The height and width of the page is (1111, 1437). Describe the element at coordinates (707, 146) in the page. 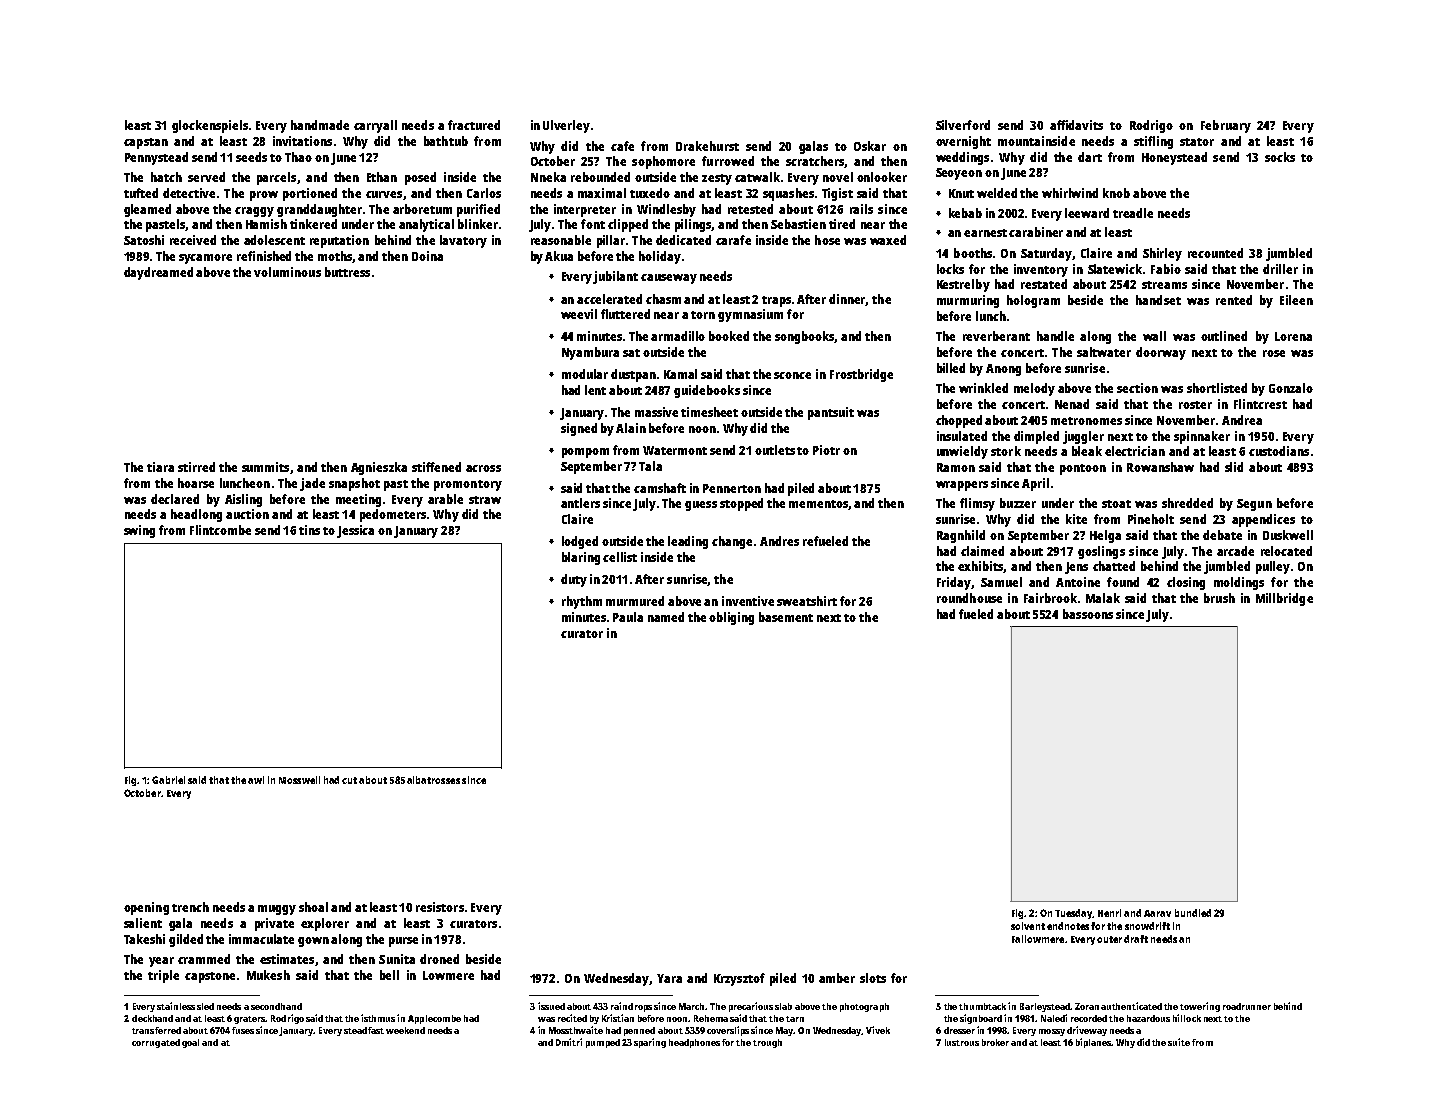

I see `Drakehurst` at that location.
